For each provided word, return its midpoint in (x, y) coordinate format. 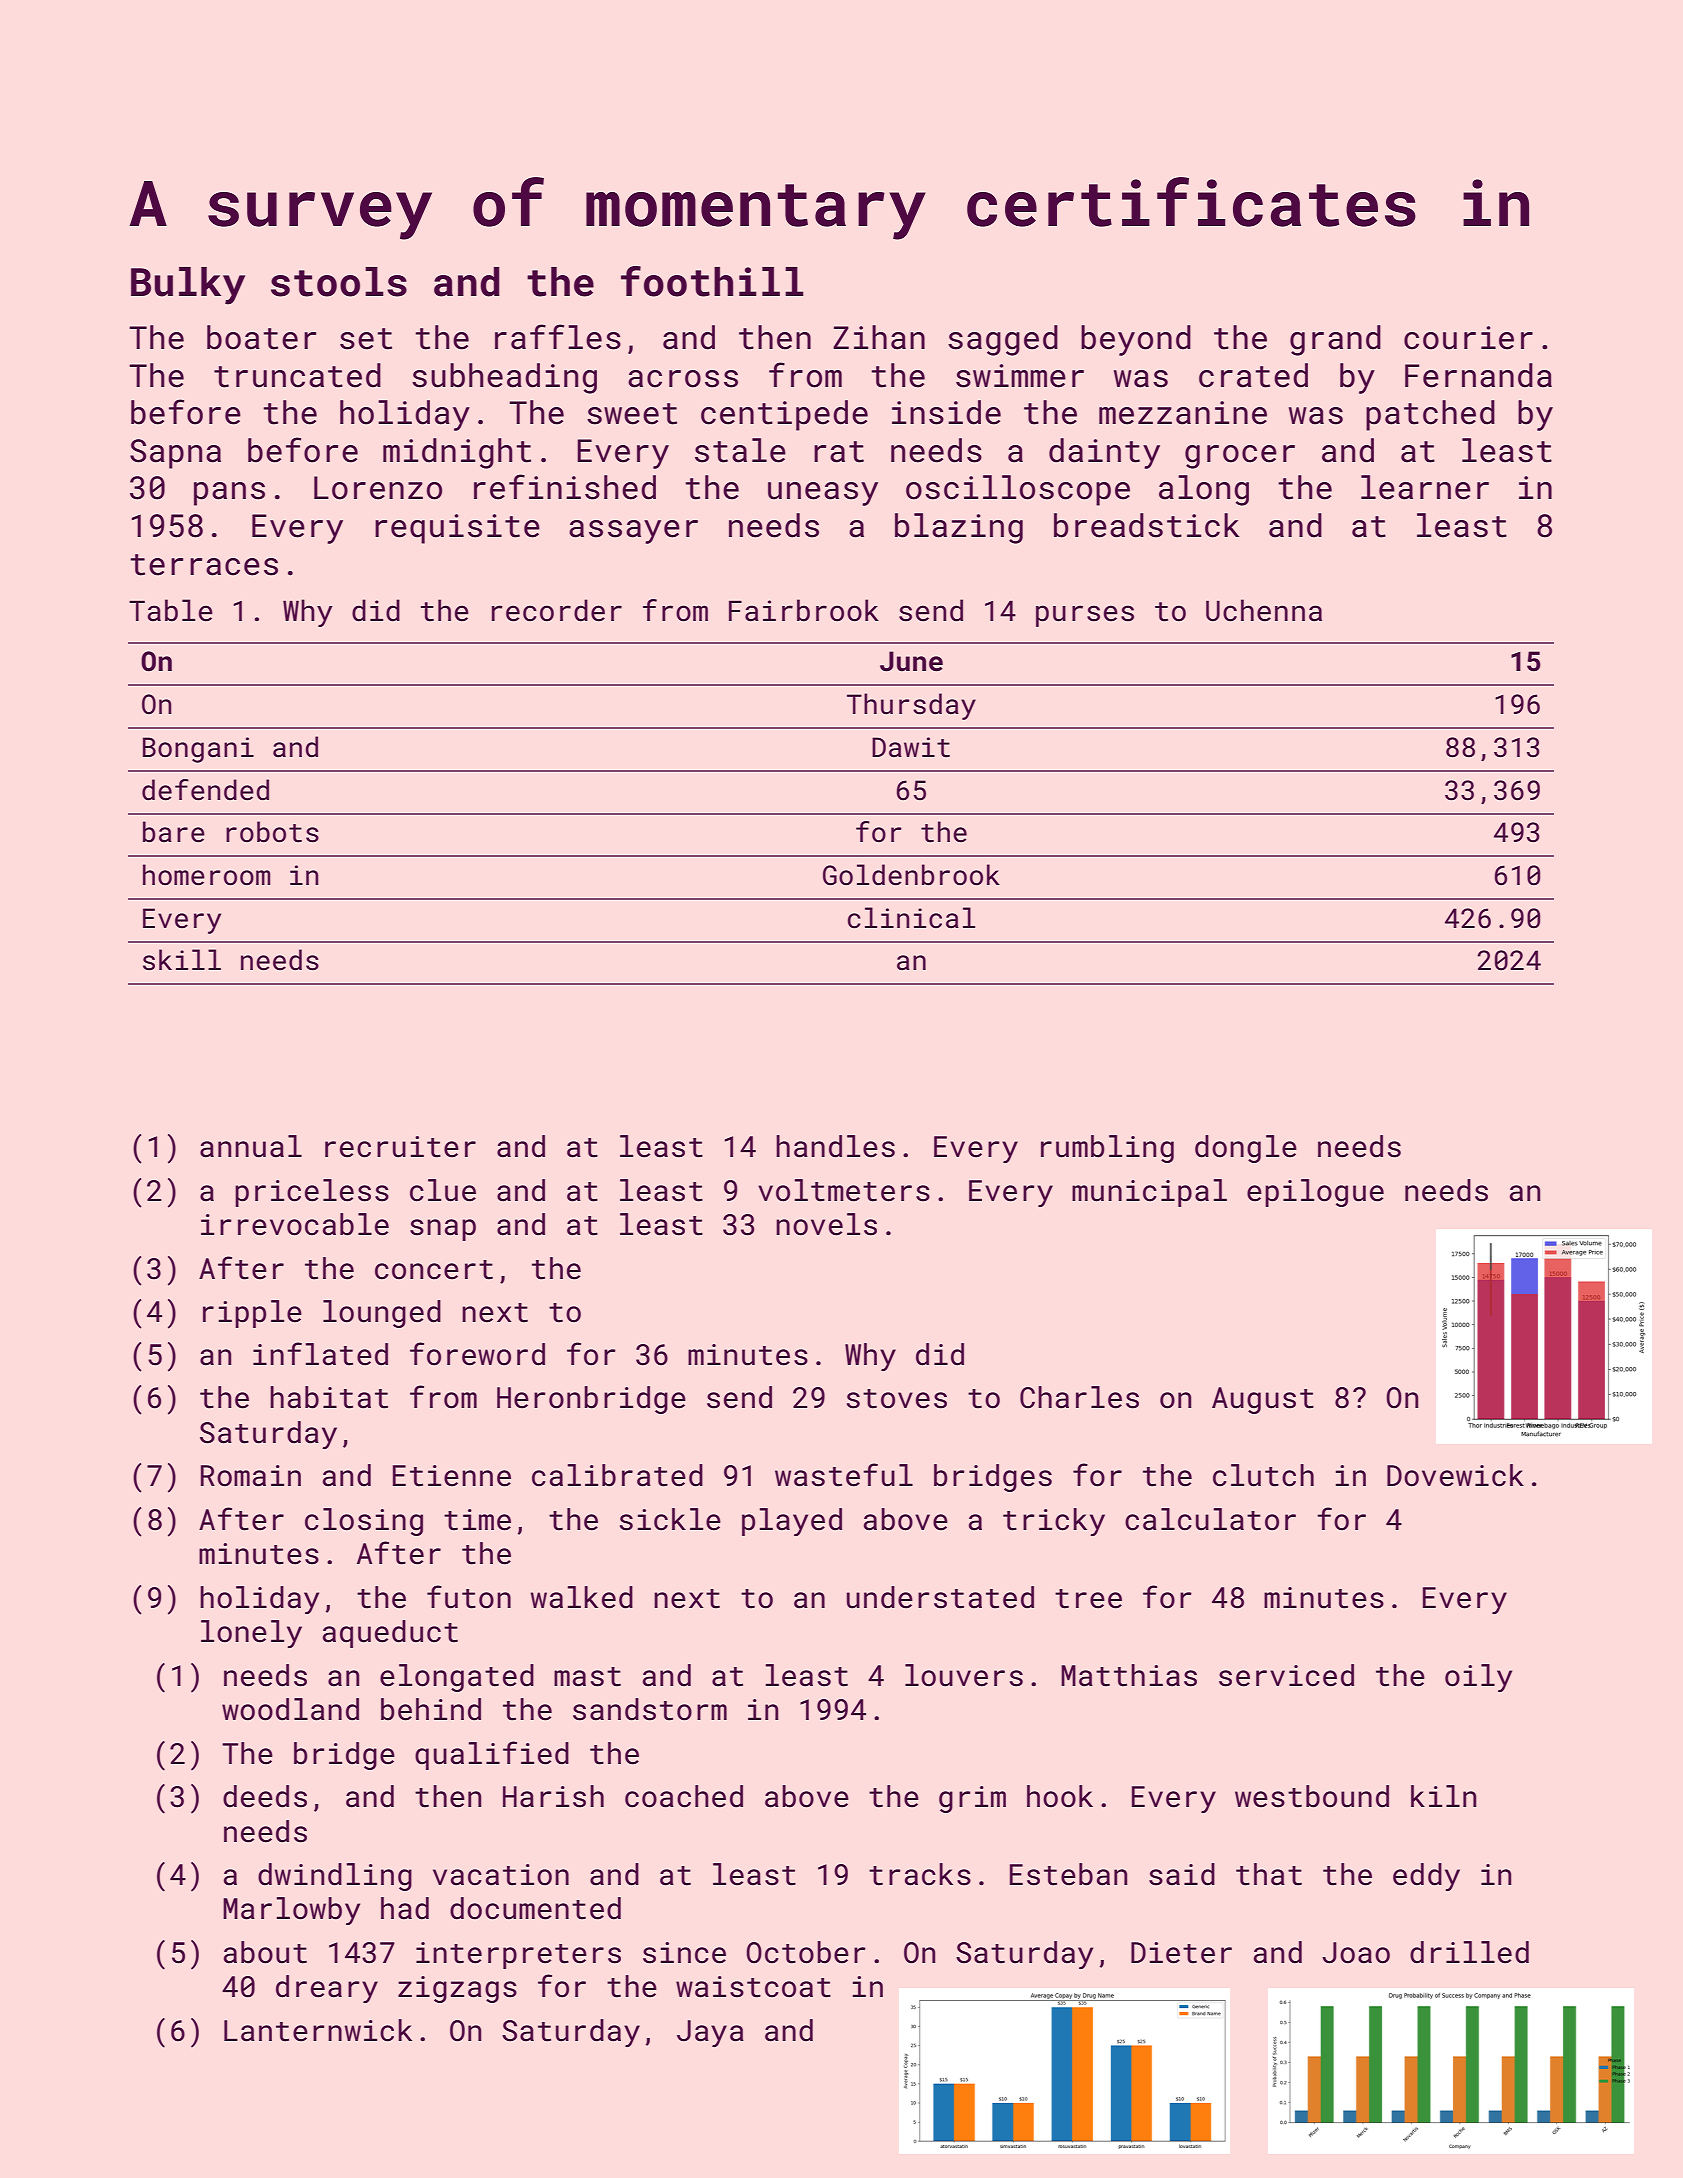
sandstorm (650, 1709)
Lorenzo (378, 488)
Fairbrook (804, 610)
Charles (1079, 1397)
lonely (251, 1634)
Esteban (1068, 1874)
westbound (1312, 1796)
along (1204, 490)
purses (1085, 616)
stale (740, 450)
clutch (1263, 1475)
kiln (1443, 1796)
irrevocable (295, 1224)
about (265, 1952)
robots (272, 832)
